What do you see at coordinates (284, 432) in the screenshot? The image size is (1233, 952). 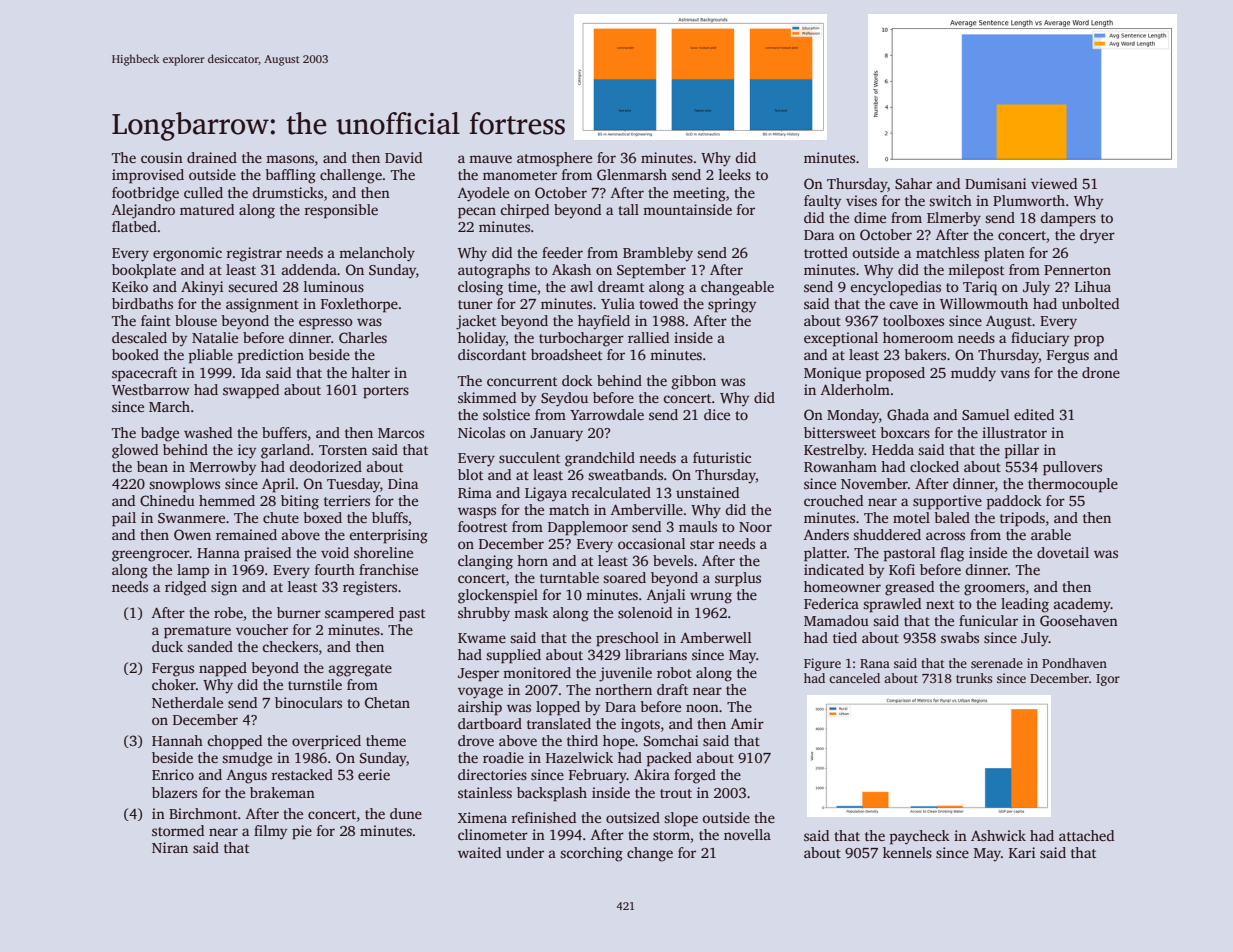 I see `buffers` at bounding box center [284, 432].
